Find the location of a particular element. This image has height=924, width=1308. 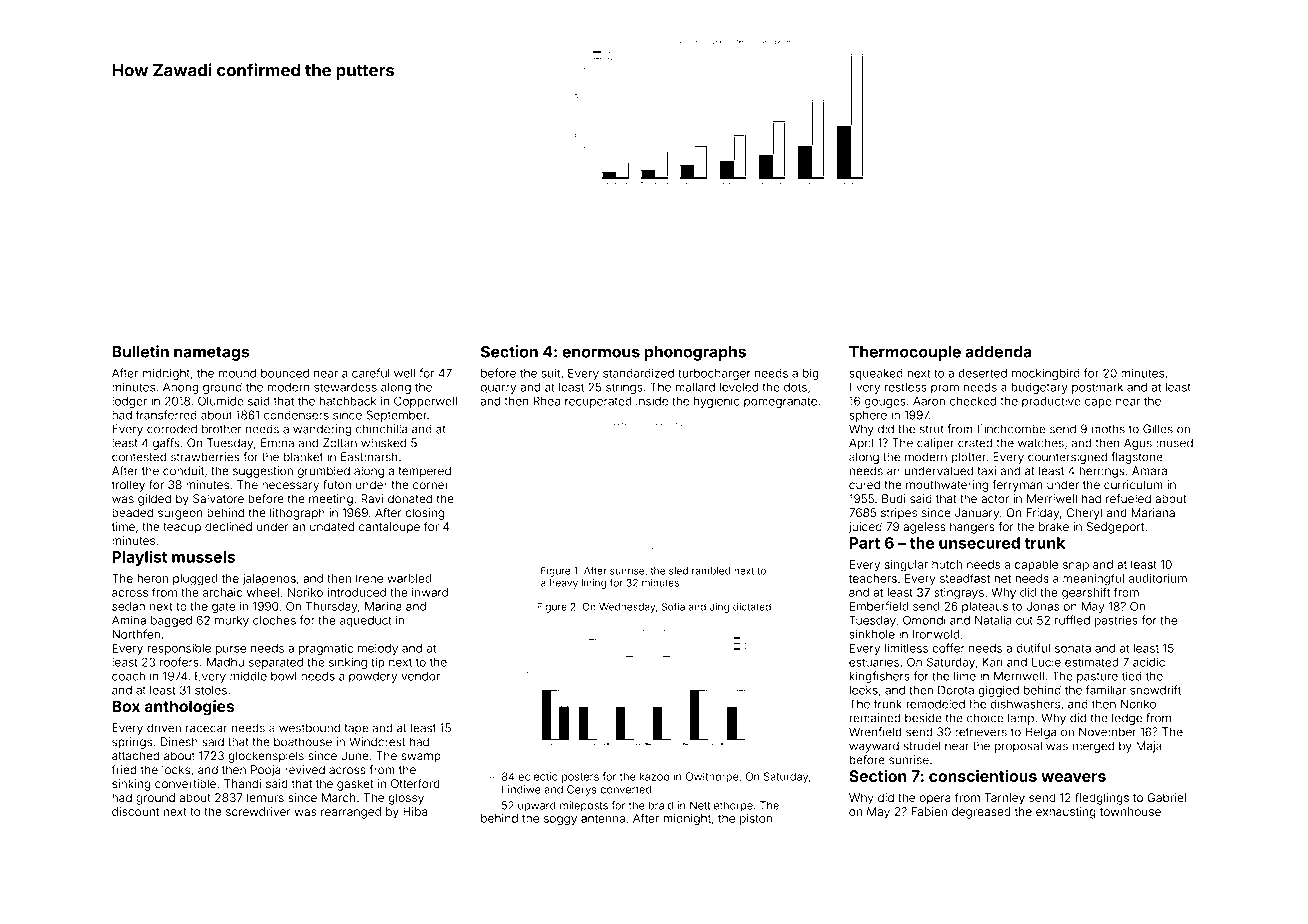

enormous is located at coordinates (601, 353).
